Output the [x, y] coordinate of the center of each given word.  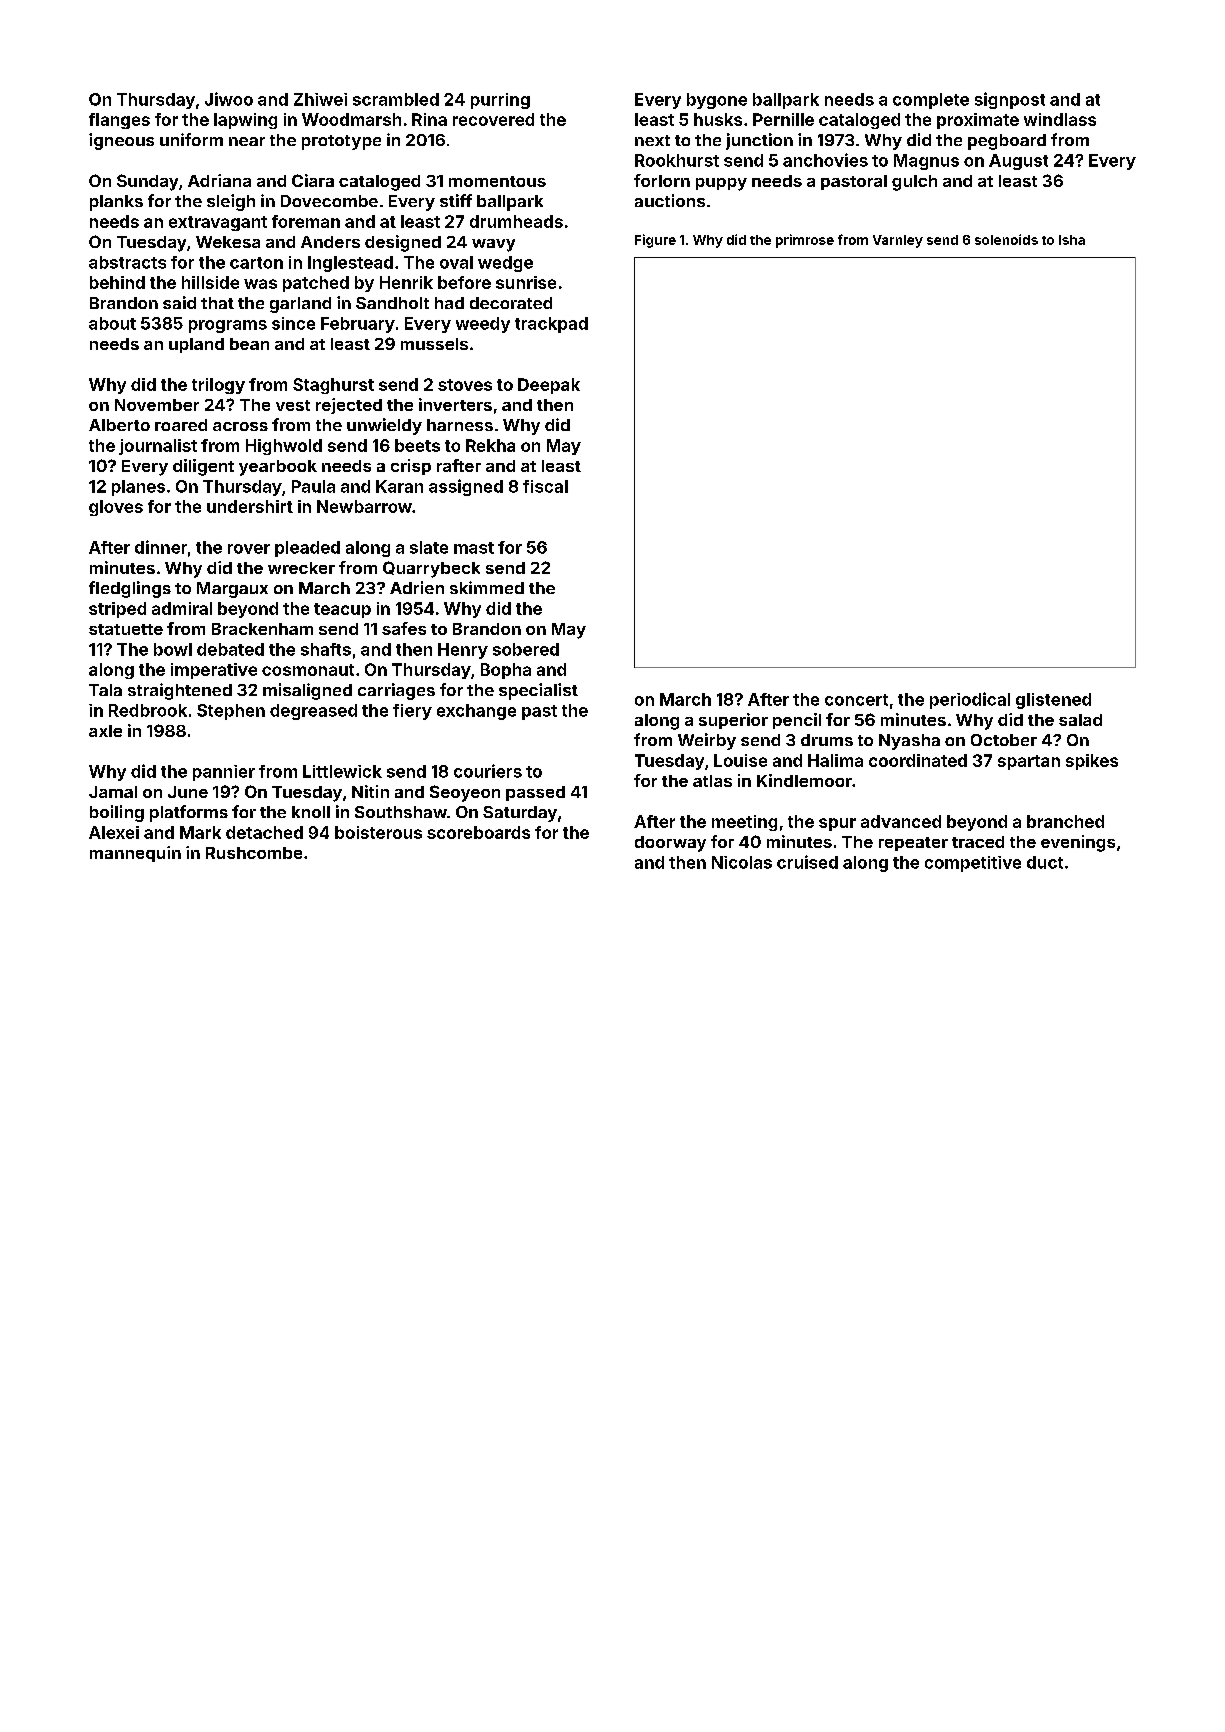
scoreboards [478, 832]
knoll [311, 812]
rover [249, 549]
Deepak [549, 386]
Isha [1072, 240]
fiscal [545, 486]
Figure [655, 241]
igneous [121, 141]
